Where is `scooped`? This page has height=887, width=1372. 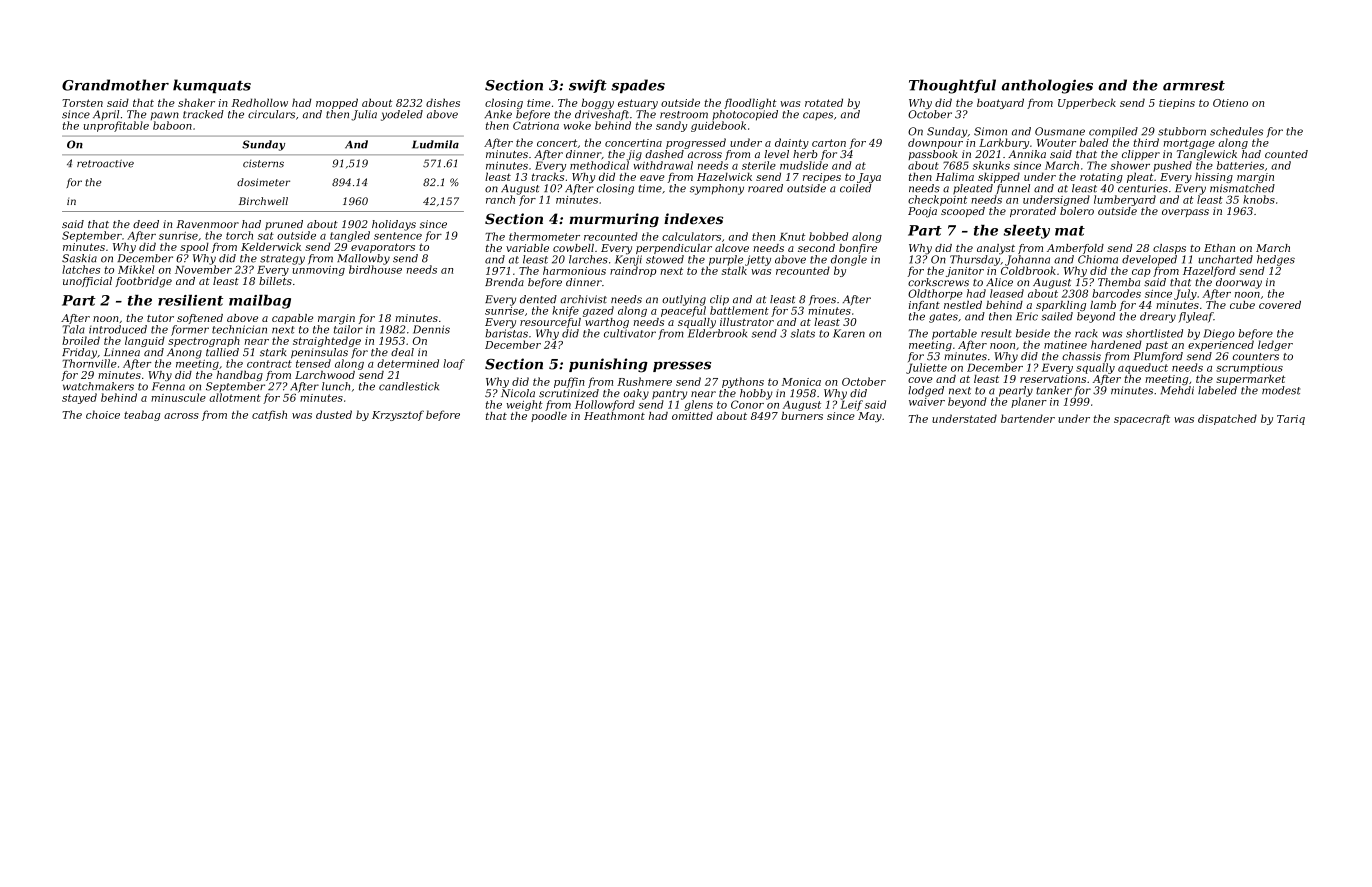
scooped is located at coordinates (963, 212).
